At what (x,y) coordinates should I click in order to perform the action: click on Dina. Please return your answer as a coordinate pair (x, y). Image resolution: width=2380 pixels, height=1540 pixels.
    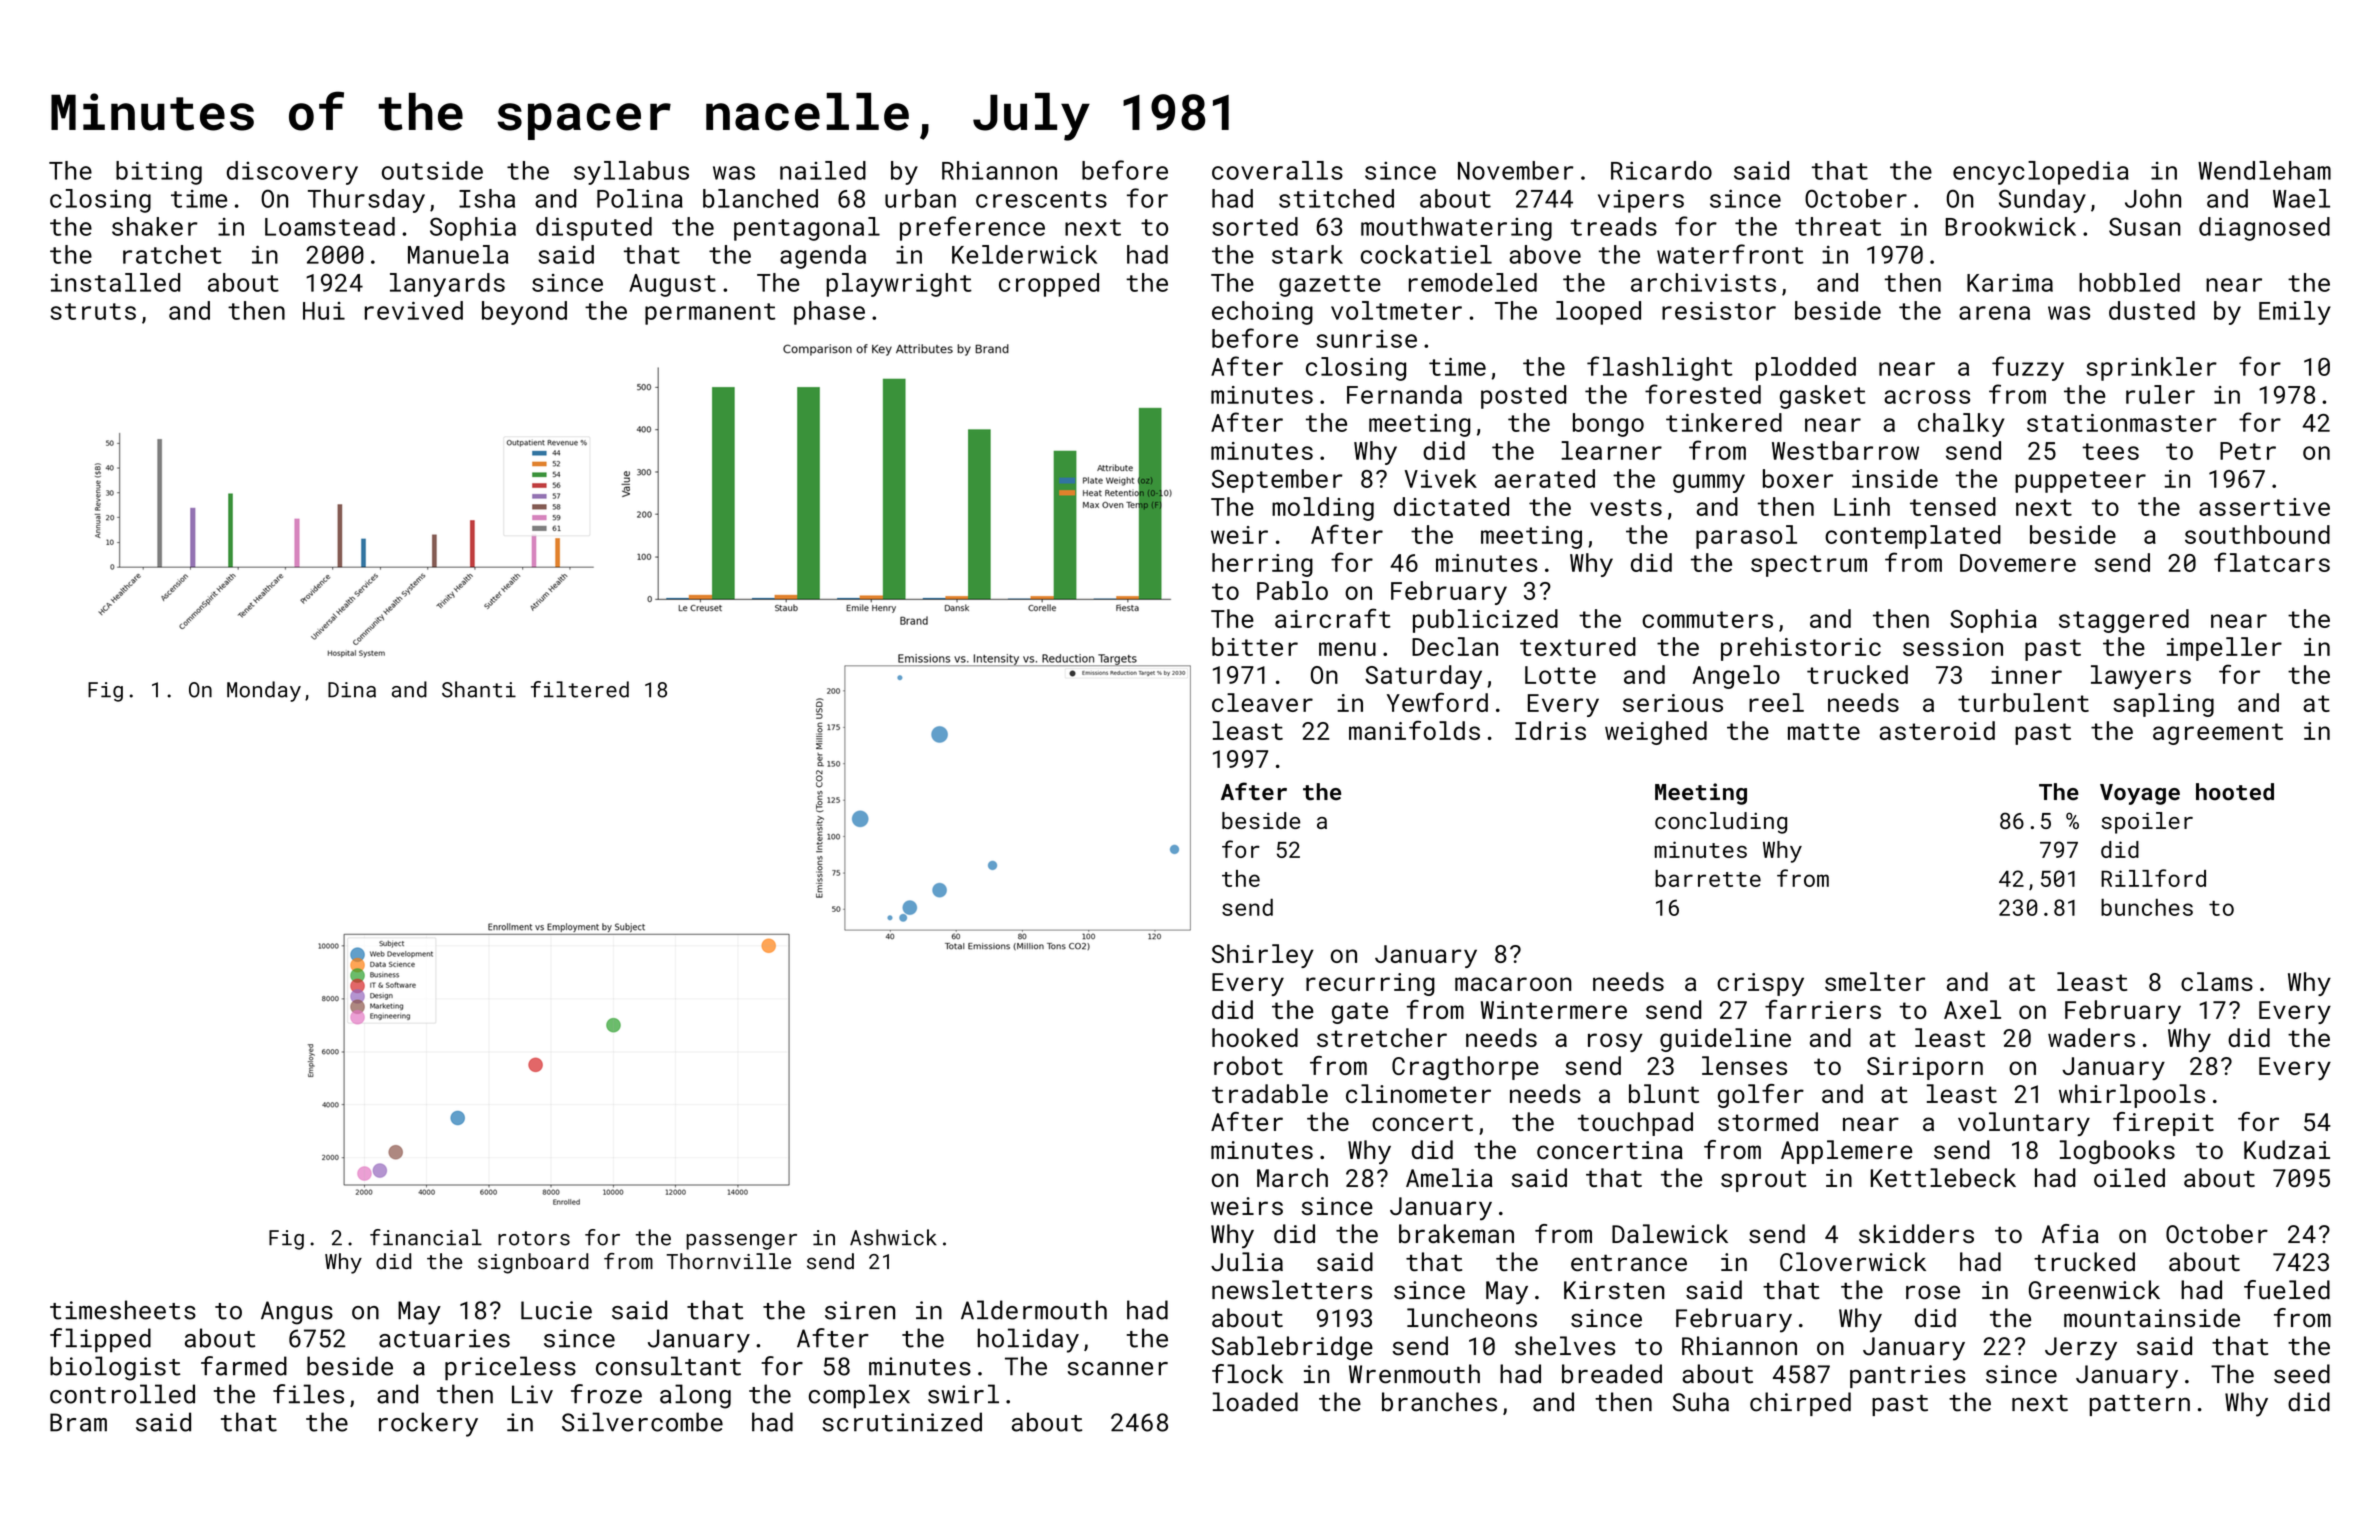
    Looking at the image, I should click on (352, 690).
